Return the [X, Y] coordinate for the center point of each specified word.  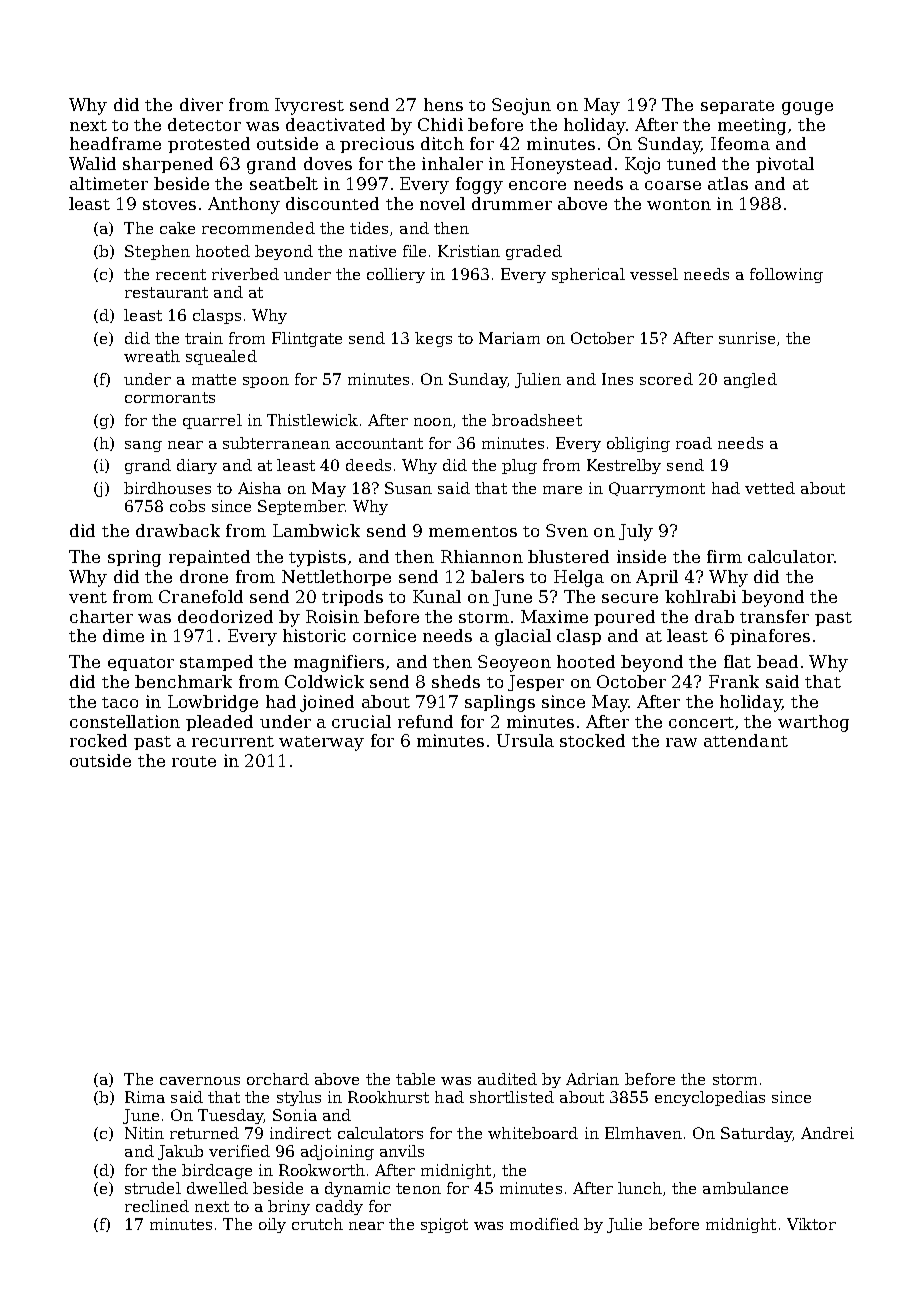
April [657, 578]
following [786, 275]
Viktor [811, 1224]
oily [272, 1225]
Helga [579, 578]
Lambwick [316, 530]
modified [544, 1224]
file [414, 251]
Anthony [244, 205]
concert [701, 722]
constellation [125, 721]
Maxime [554, 616]
